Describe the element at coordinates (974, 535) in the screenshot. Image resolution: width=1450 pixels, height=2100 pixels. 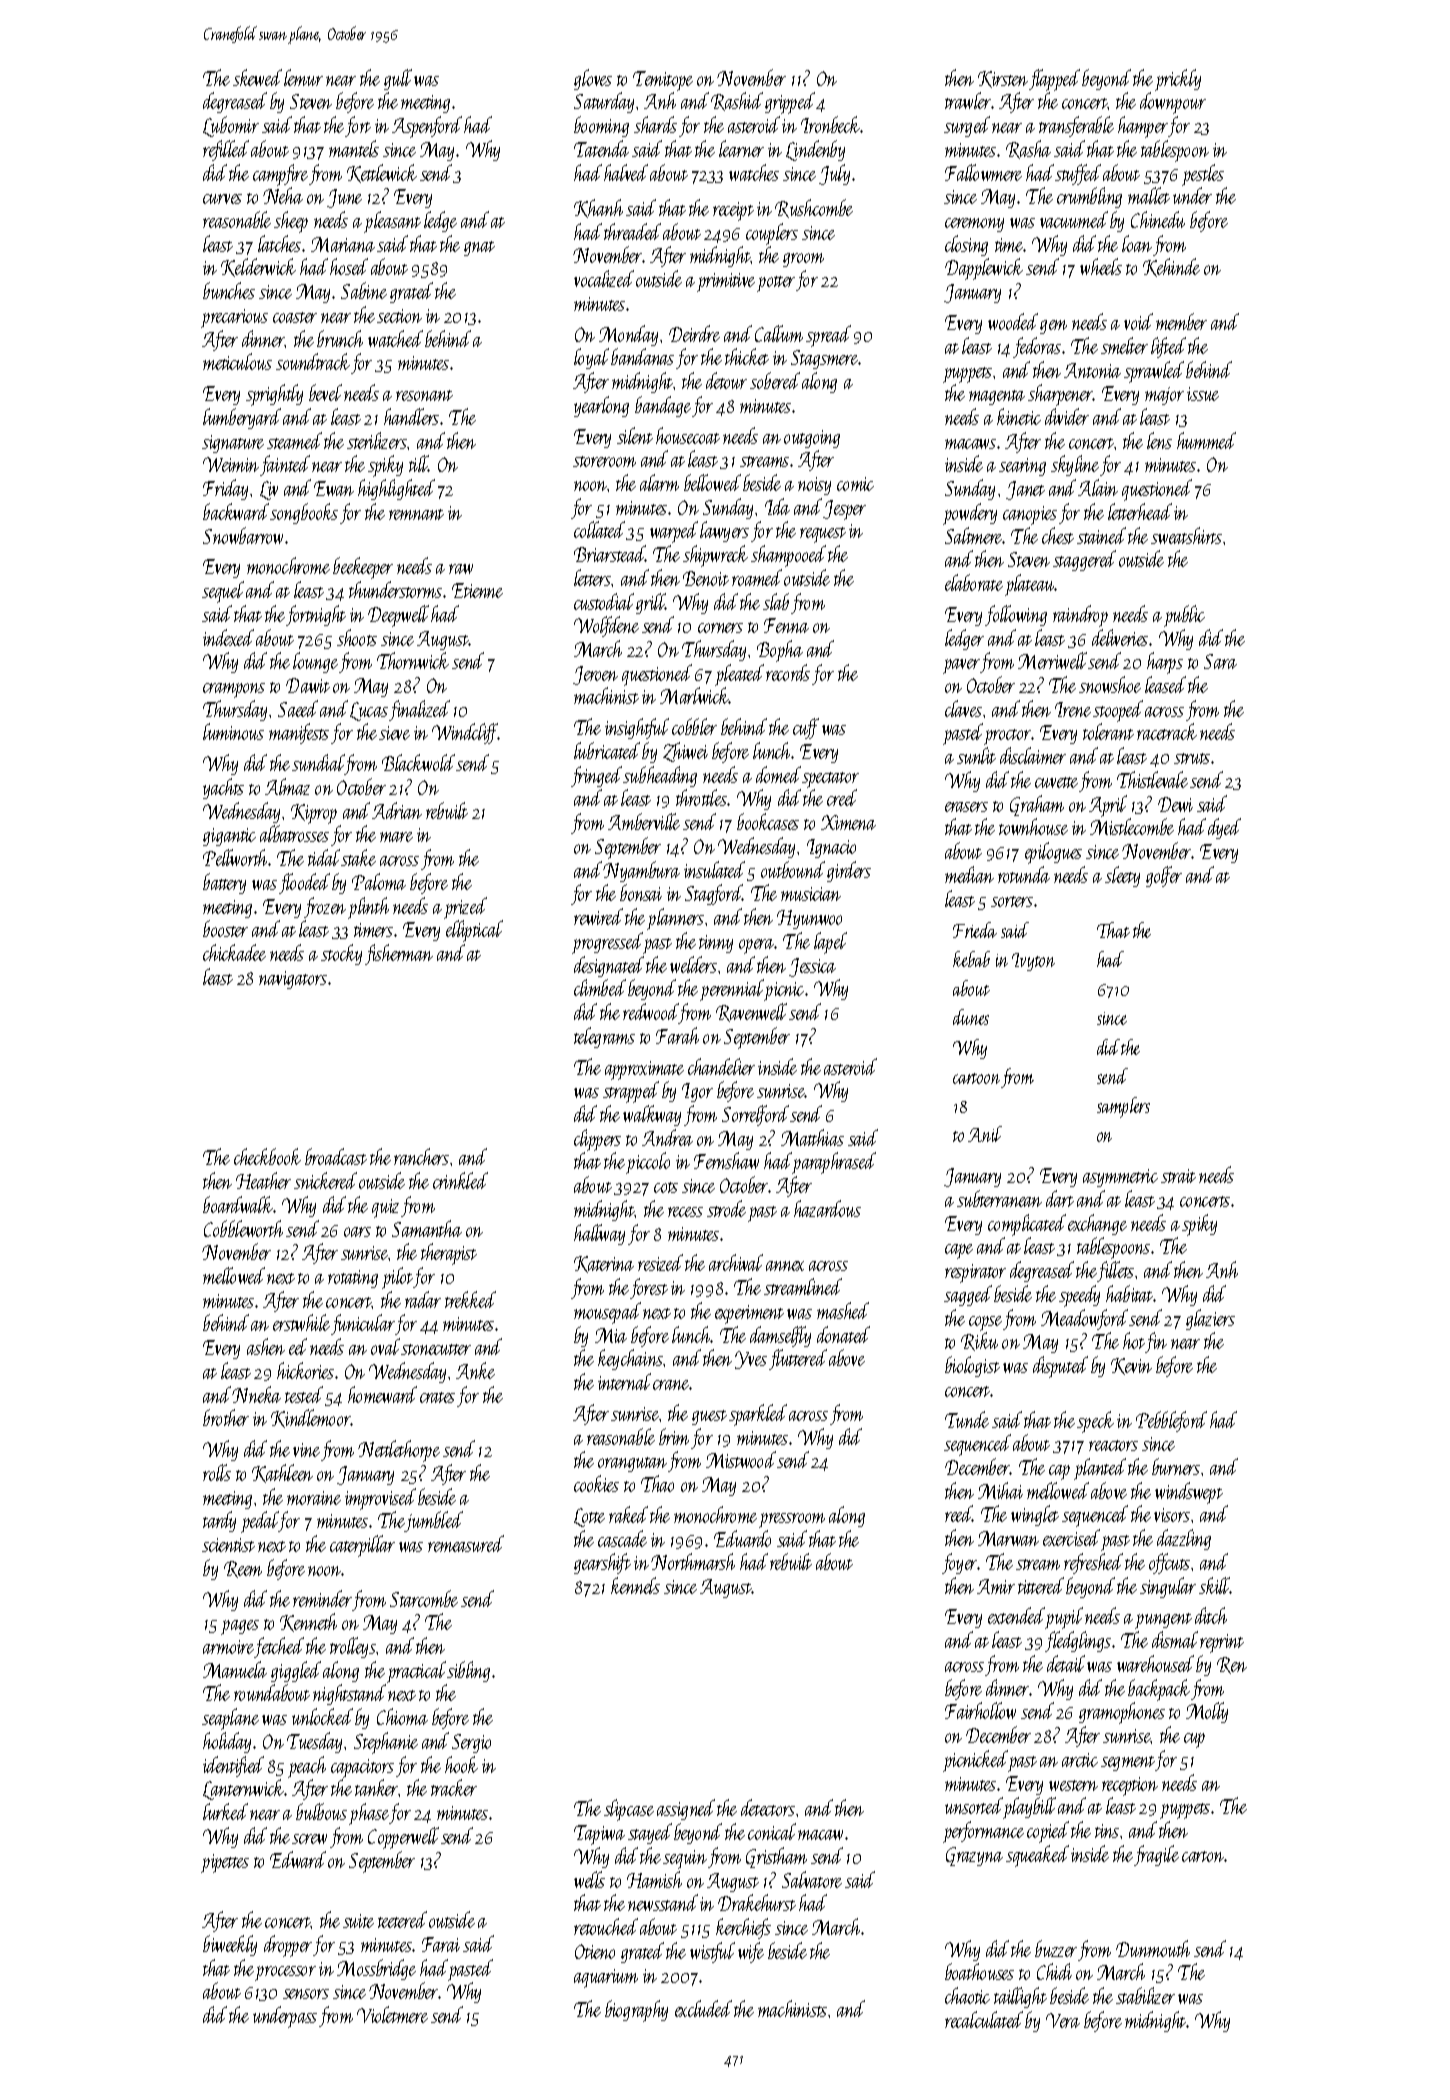
I see `Saltmere` at that location.
